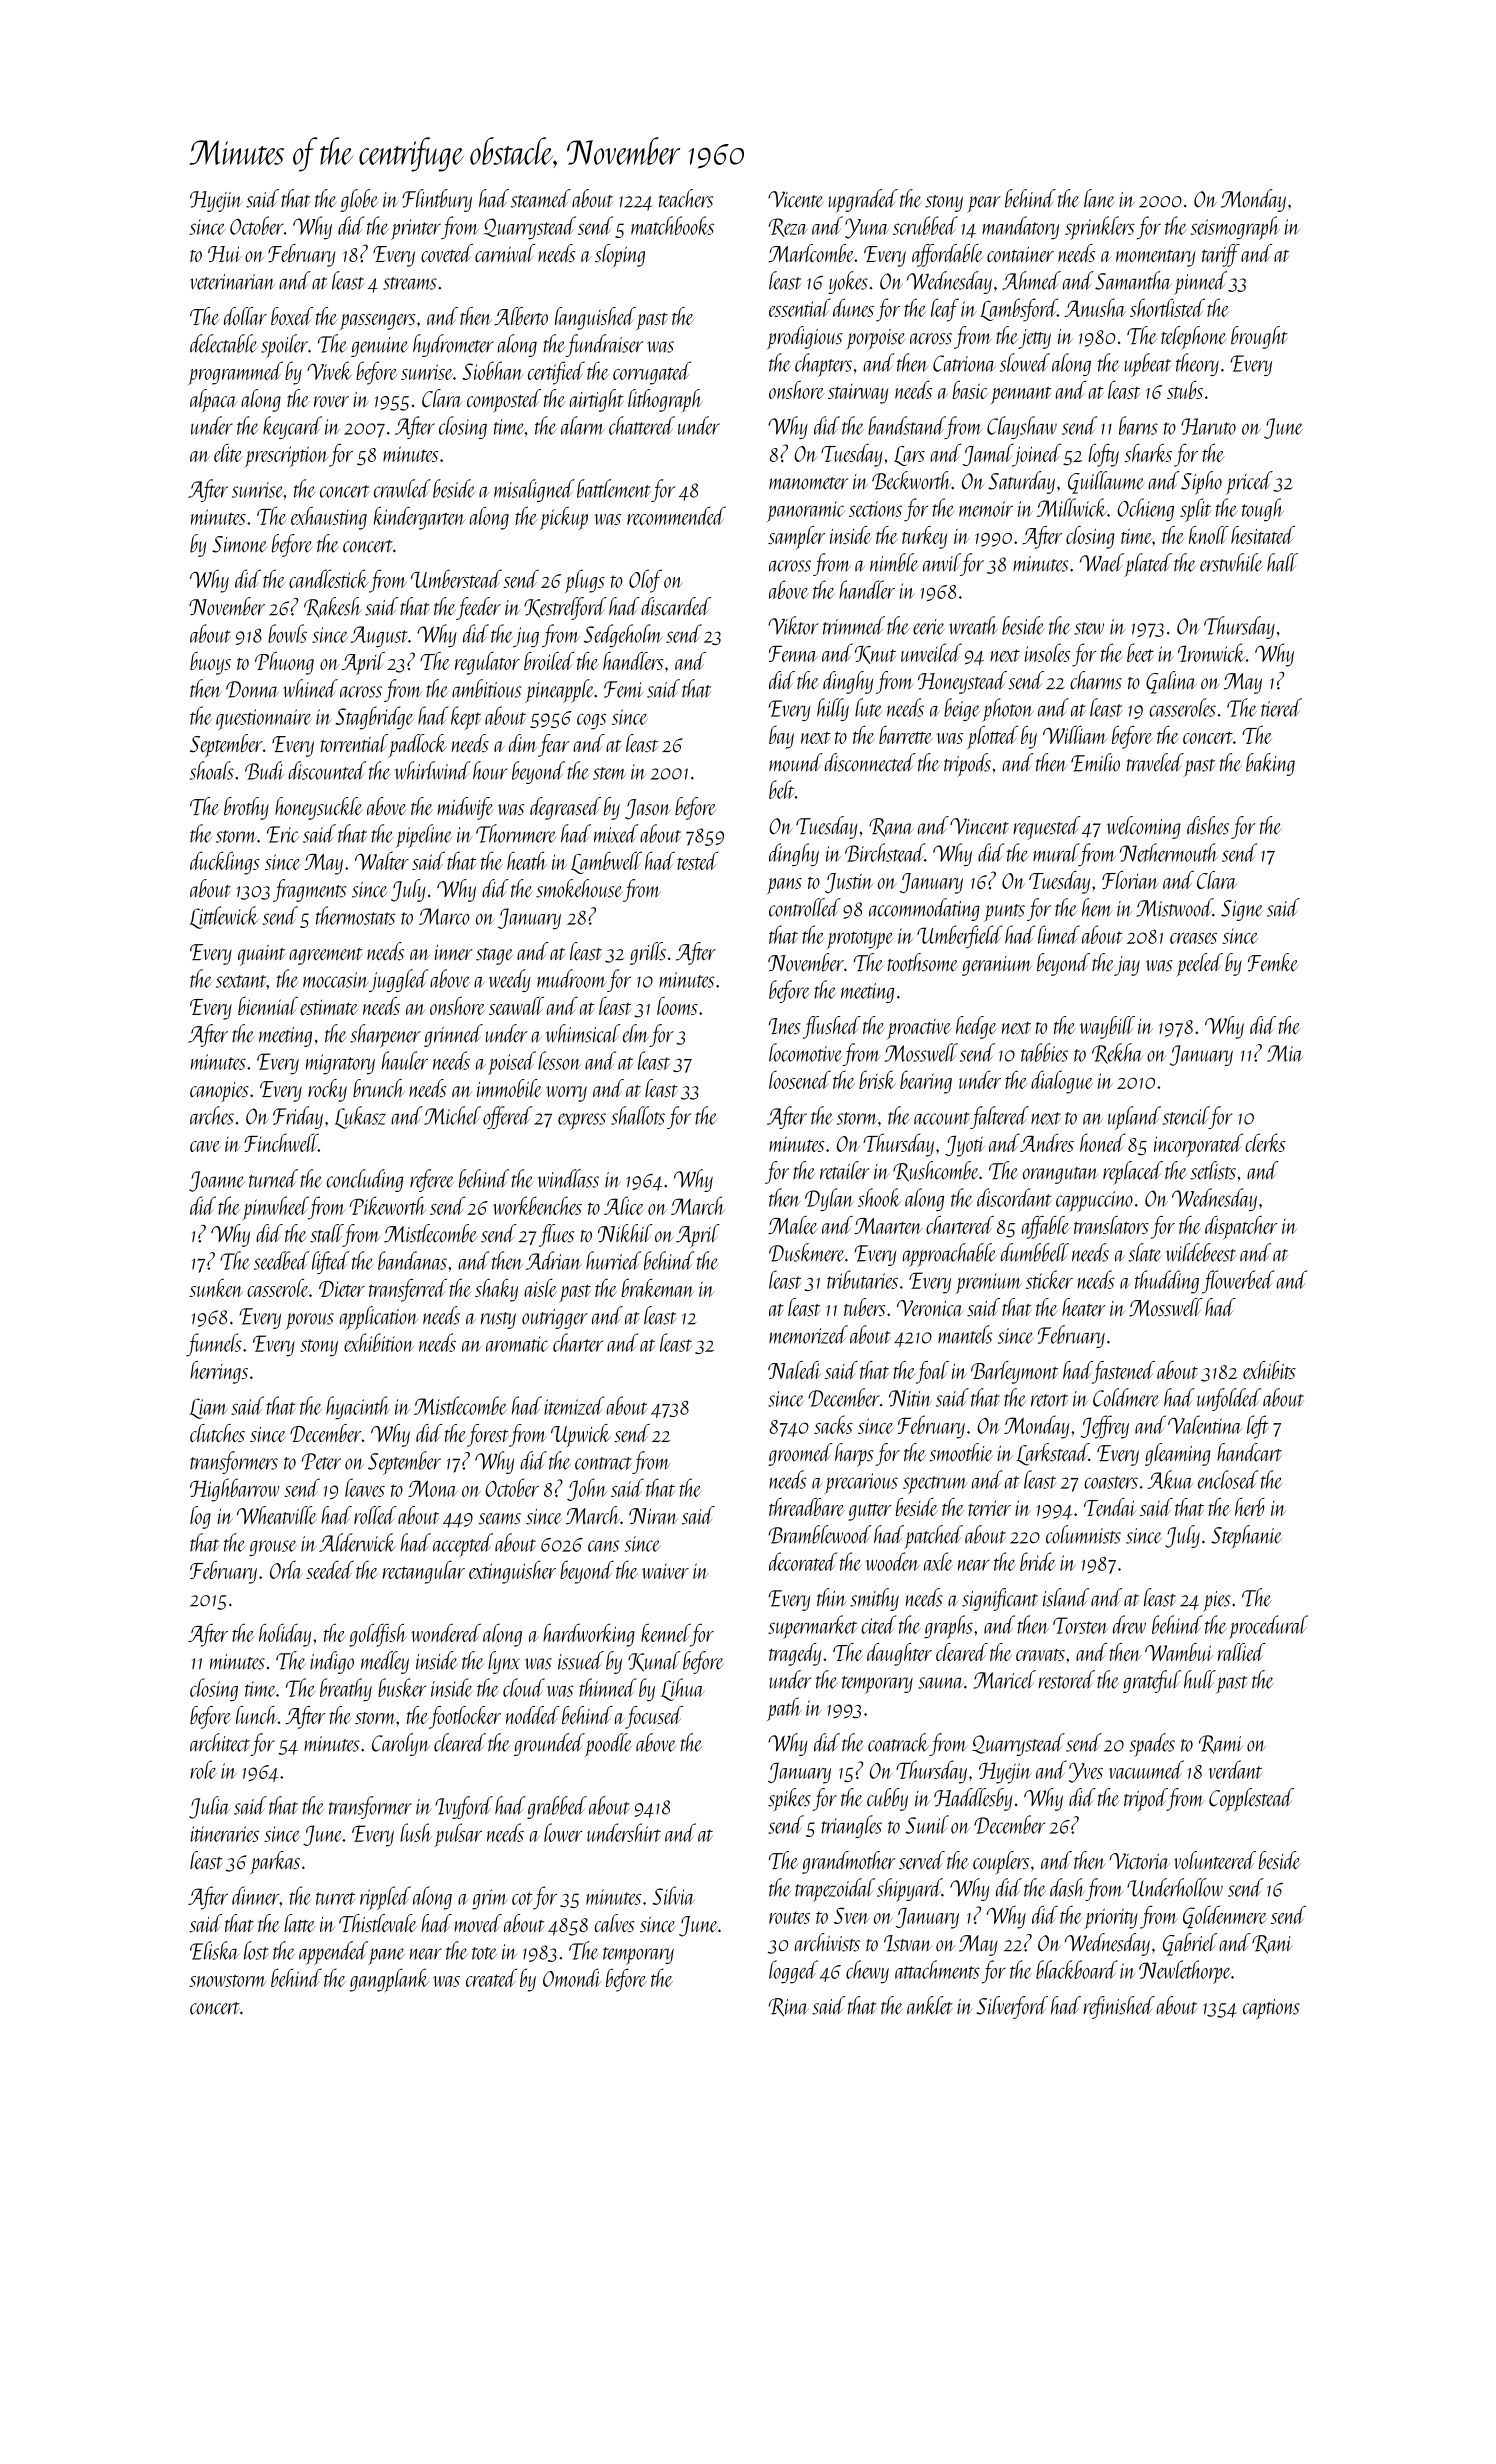 This screenshot has height=2464, width=1496. I want to click on Peter, so click(321, 1461).
